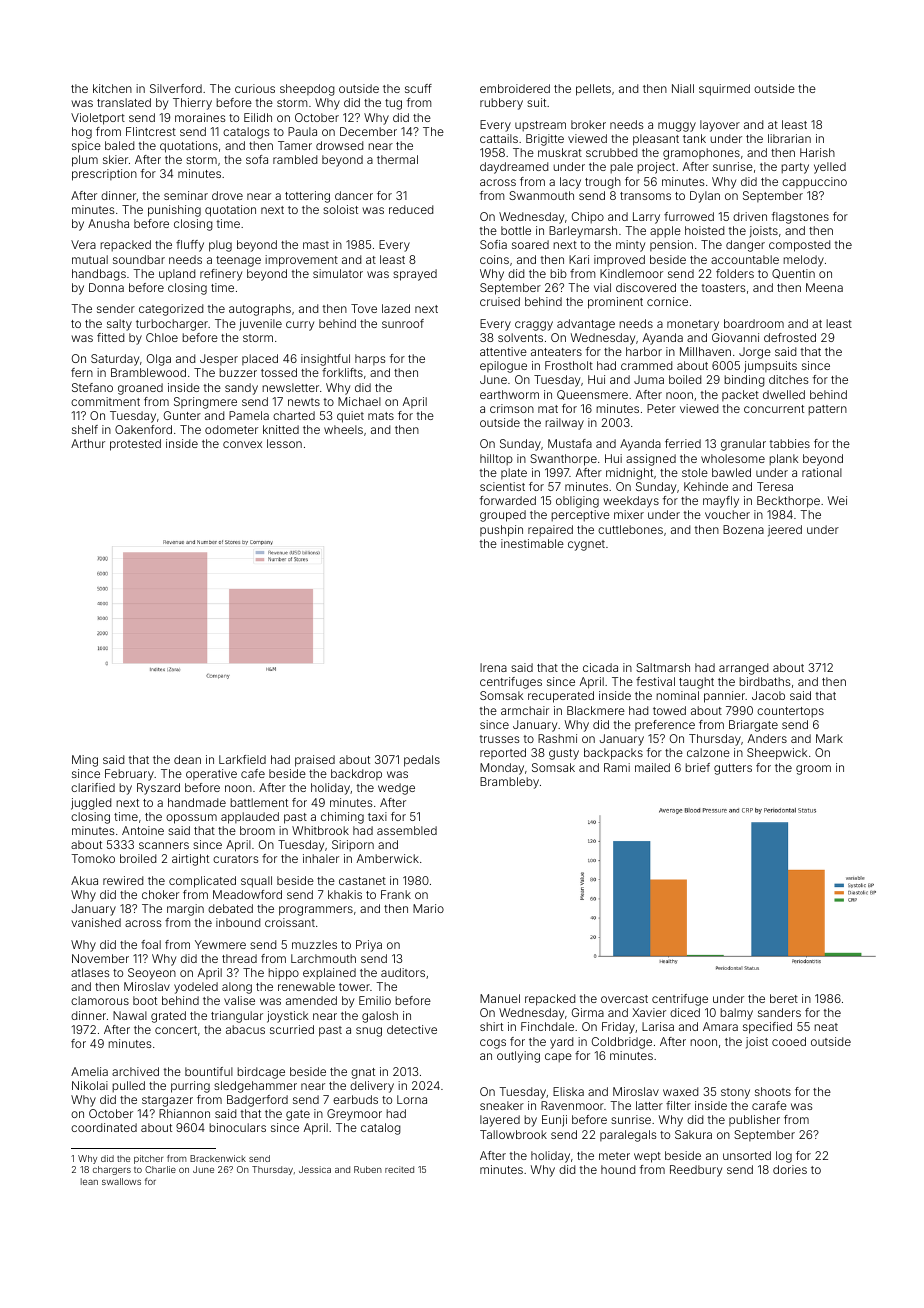 The height and width of the screenshot is (1308, 924). What do you see at coordinates (284, 443) in the screenshot?
I see `lesson` at bounding box center [284, 443].
